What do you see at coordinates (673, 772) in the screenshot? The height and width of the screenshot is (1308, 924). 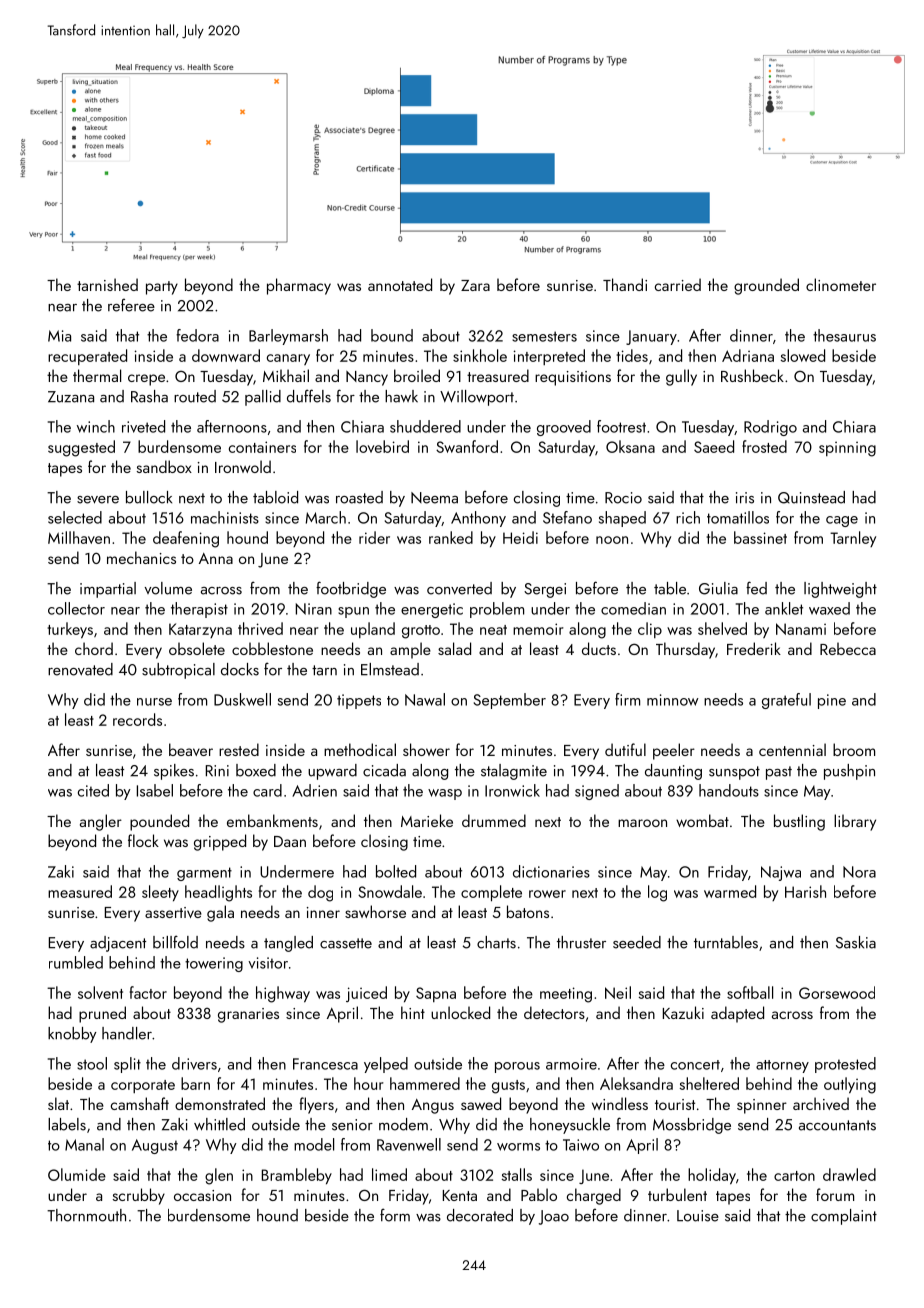 I see `daunting` at bounding box center [673, 772].
